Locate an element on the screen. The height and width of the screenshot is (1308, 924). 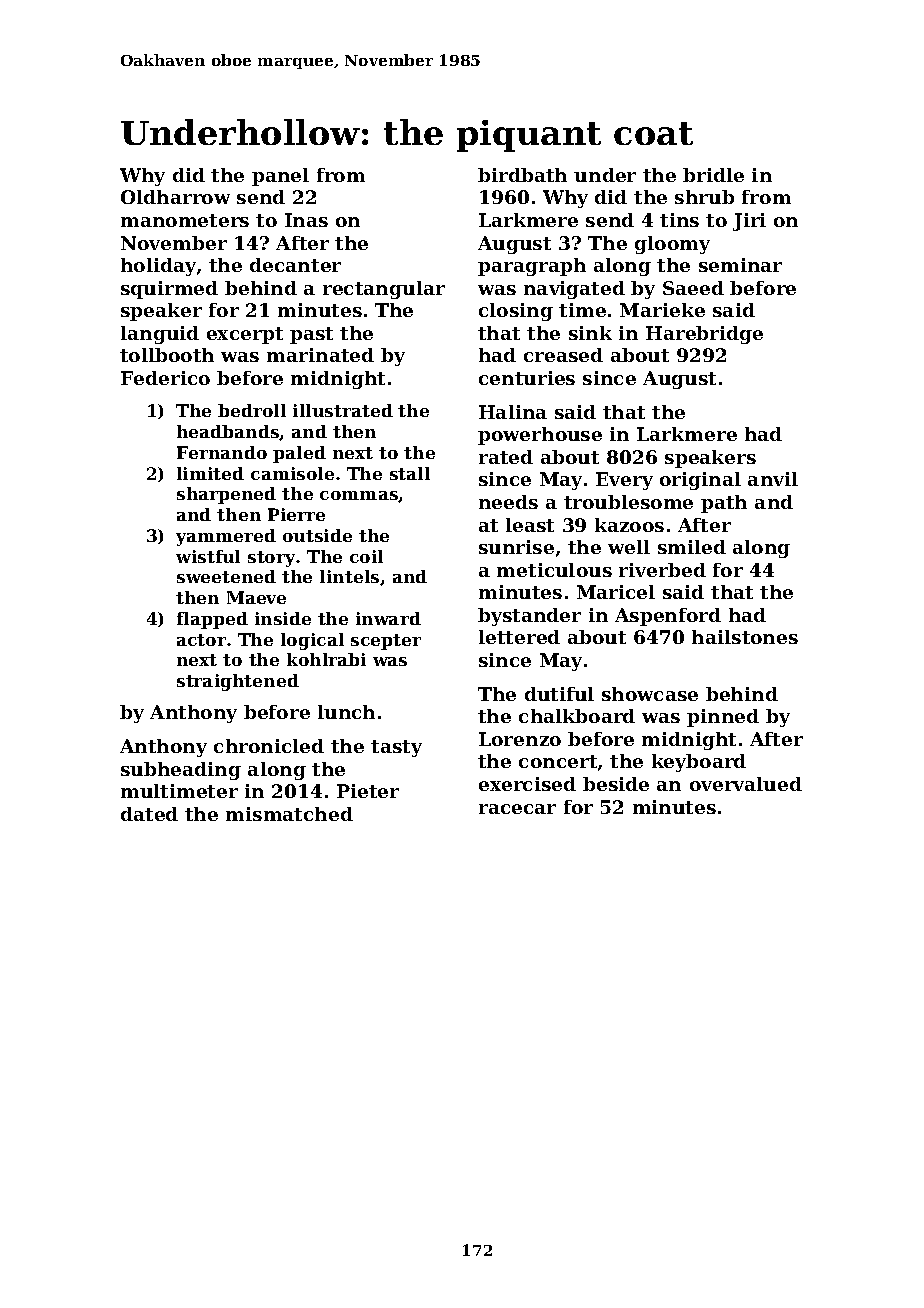
Inas is located at coordinates (306, 220).
